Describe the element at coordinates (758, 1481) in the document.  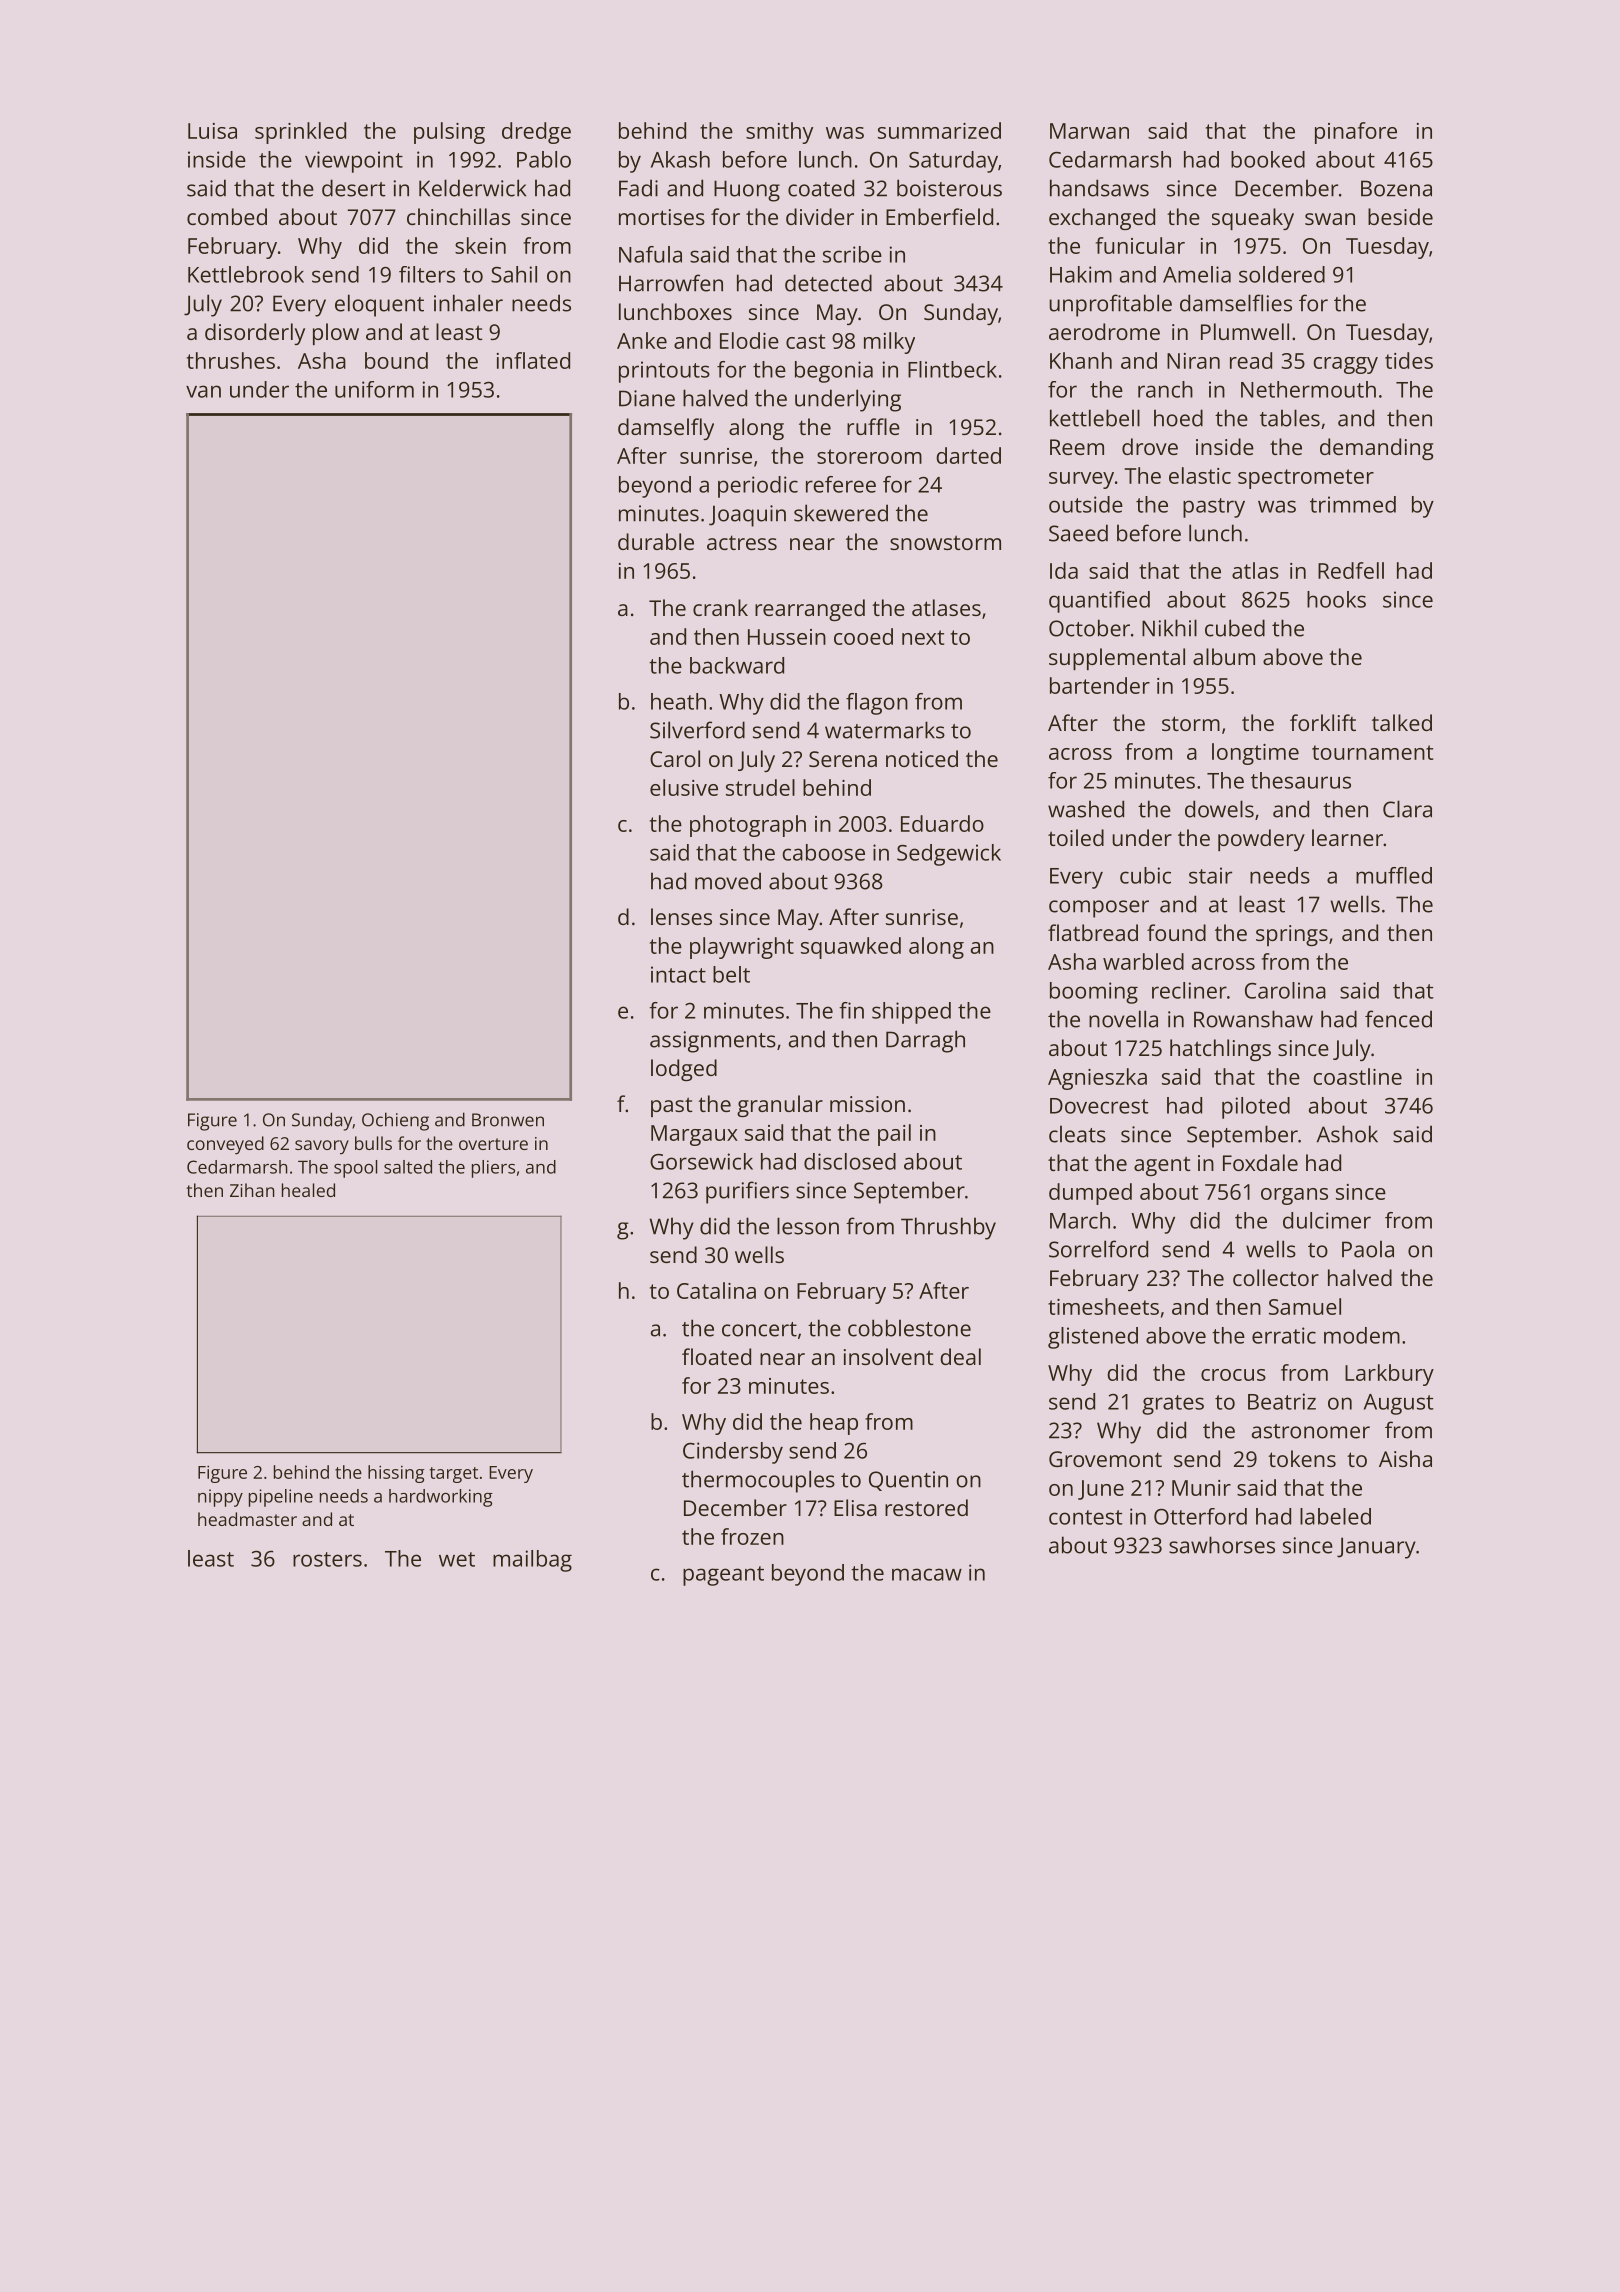
I see `thermocouples` at that location.
